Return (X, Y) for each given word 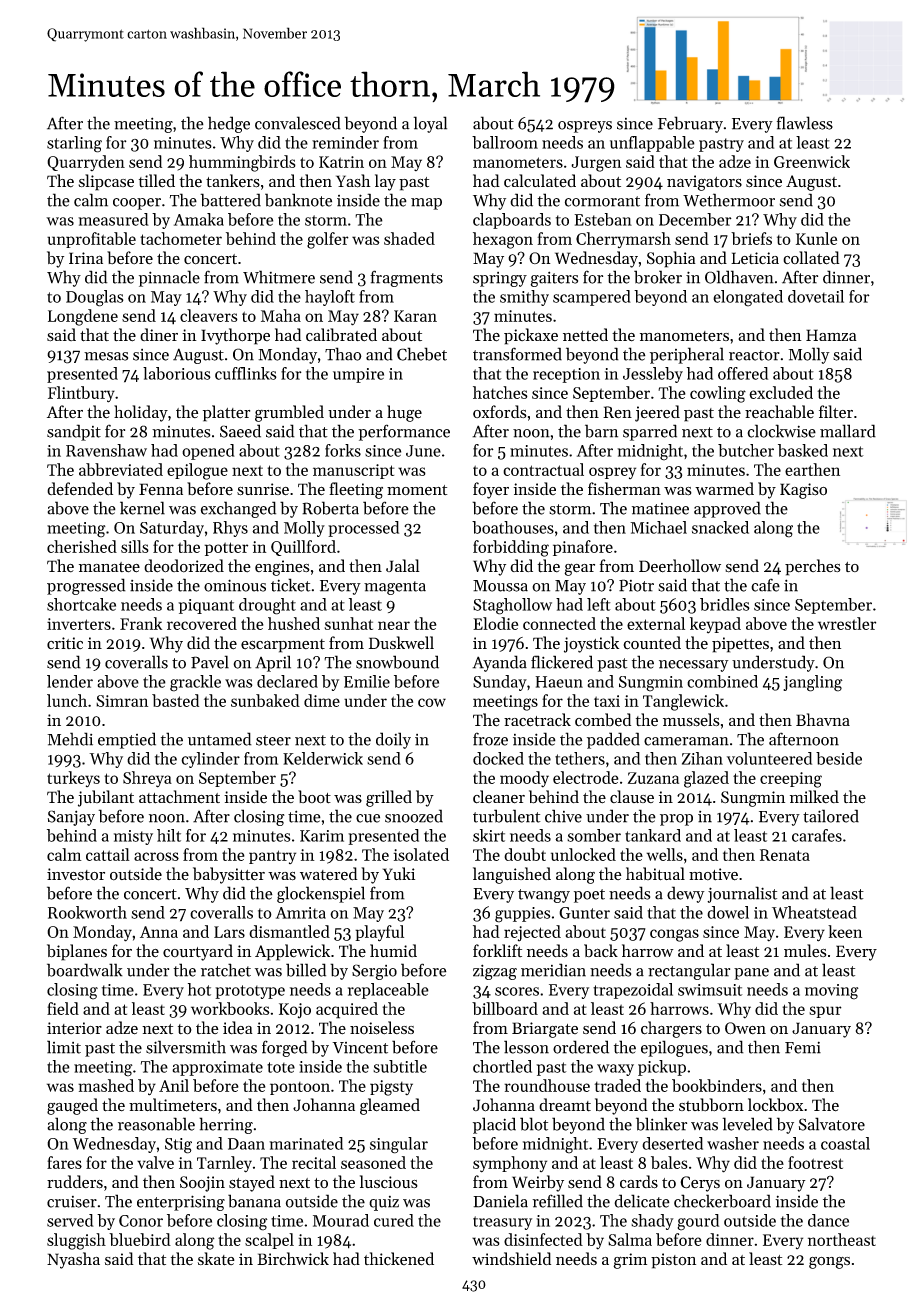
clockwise (781, 431)
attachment (179, 797)
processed (363, 529)
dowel (728, 912)
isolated (421, 854)
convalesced (298, 123)
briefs (751, 238)
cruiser (72, 1202)
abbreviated (121, 469)
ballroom (505, 142)
